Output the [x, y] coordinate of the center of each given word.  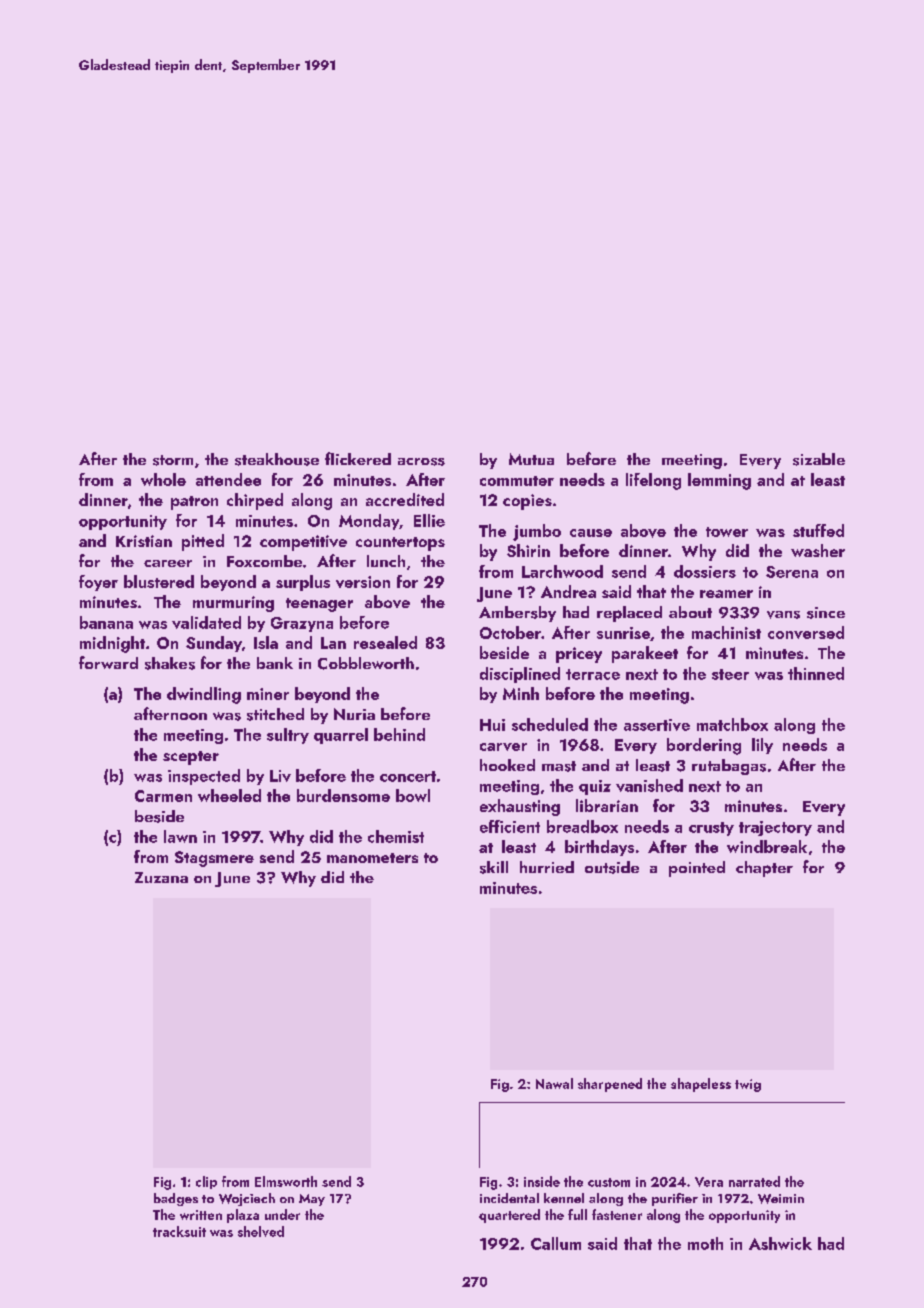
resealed [385, 642]
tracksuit [179, 1231]
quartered [509, 1216]
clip [206, 1182]
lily [762, 746]
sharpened [610, 1085]
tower [727, 532]
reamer [726, 594]
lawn [180, 836]
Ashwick [780, 1243]
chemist [396, 836]
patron [194, 503]
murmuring [233, 604]
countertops [400, 544]
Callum [556, 1243]
